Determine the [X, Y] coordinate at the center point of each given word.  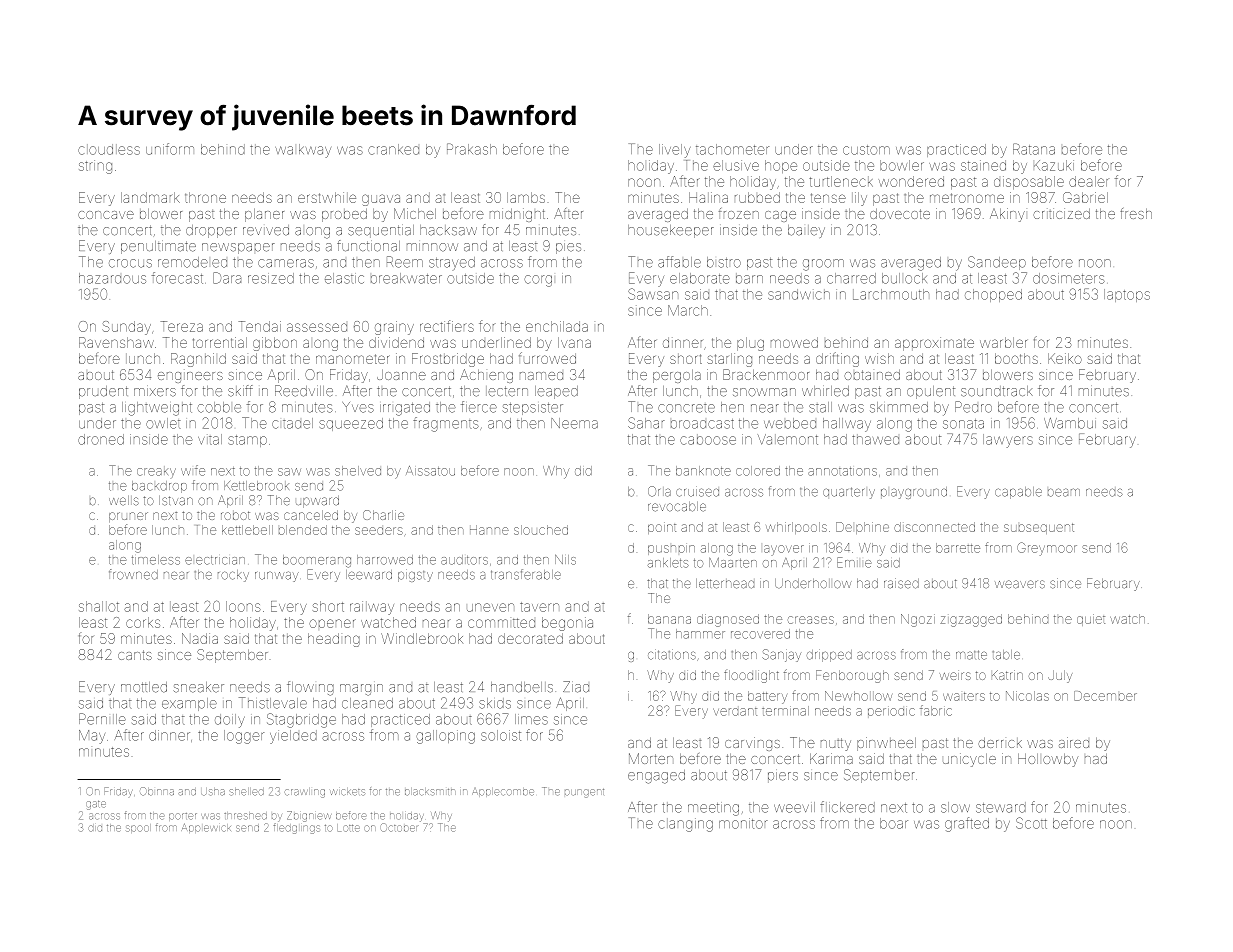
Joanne [401, 374]
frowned [133, 574]
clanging [685, 825]
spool [139, 828]
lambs [526, 197]
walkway [303, 151]
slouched [541, 530]
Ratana [1034, 149]
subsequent [1039, 528]
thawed [875, 439]
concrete [686, 408]
